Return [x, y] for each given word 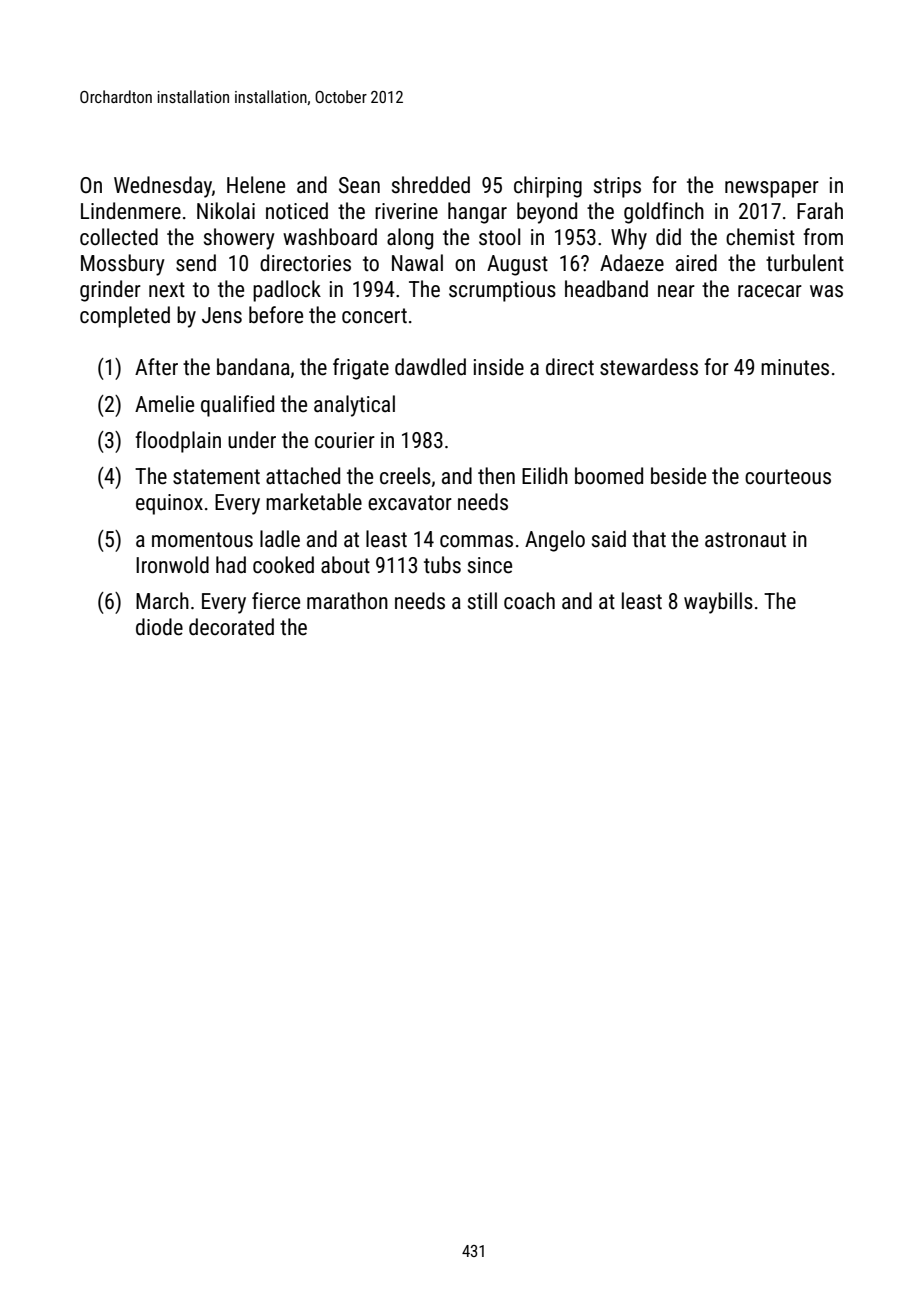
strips [617, 187]
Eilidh [545, 475]
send [196, 263]
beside [678, 476]
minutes [795, 367]
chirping [548, 187]
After [156, 367]
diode [159, 627]
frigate [361, 369]
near [676, 291]
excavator [410, 503]
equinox [169, 504]
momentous [202, 540]
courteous [788, 477]
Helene [256, 185]
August [517, 265]
